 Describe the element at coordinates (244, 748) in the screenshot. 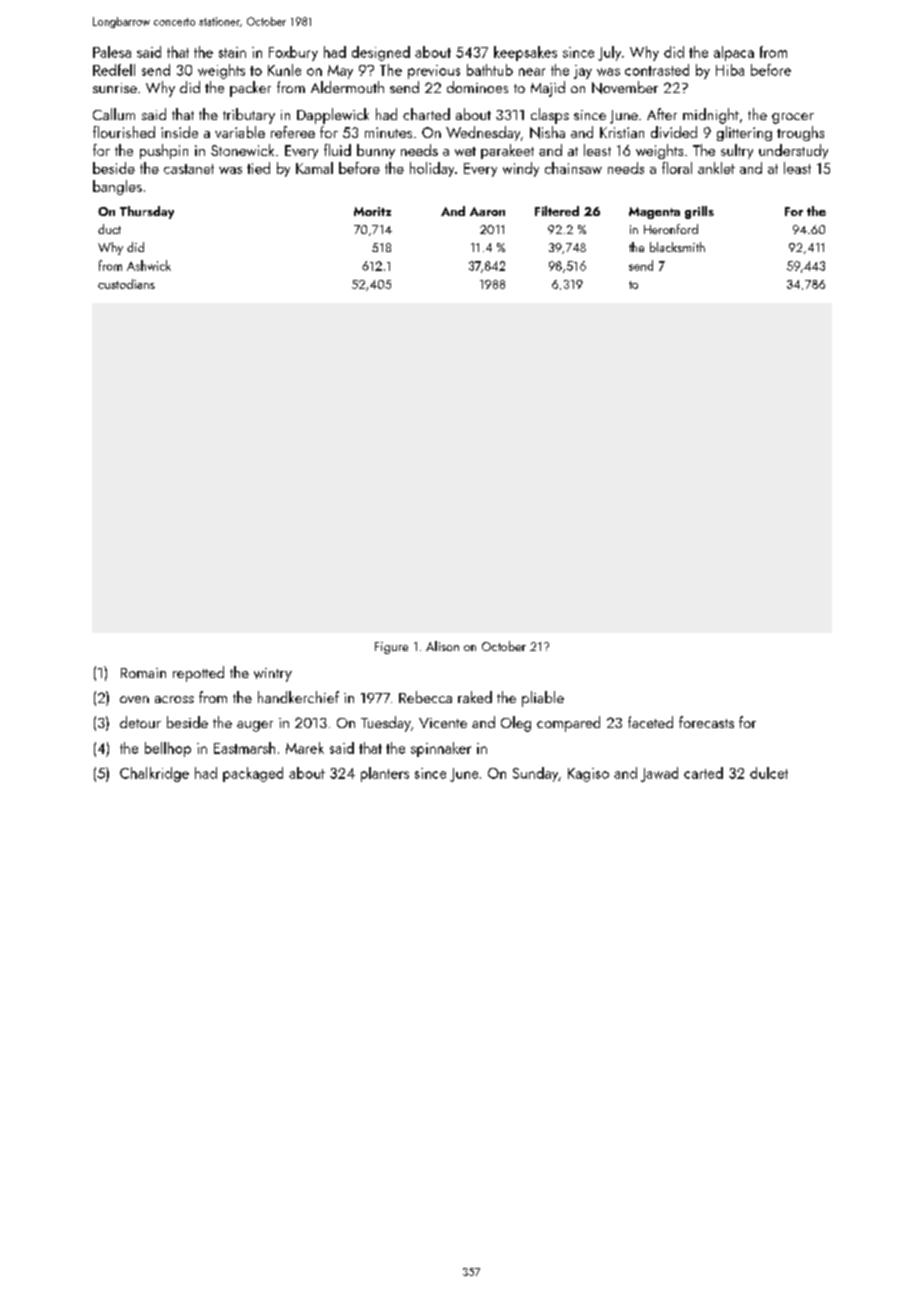

I see `Eastmarsh` at that location.
